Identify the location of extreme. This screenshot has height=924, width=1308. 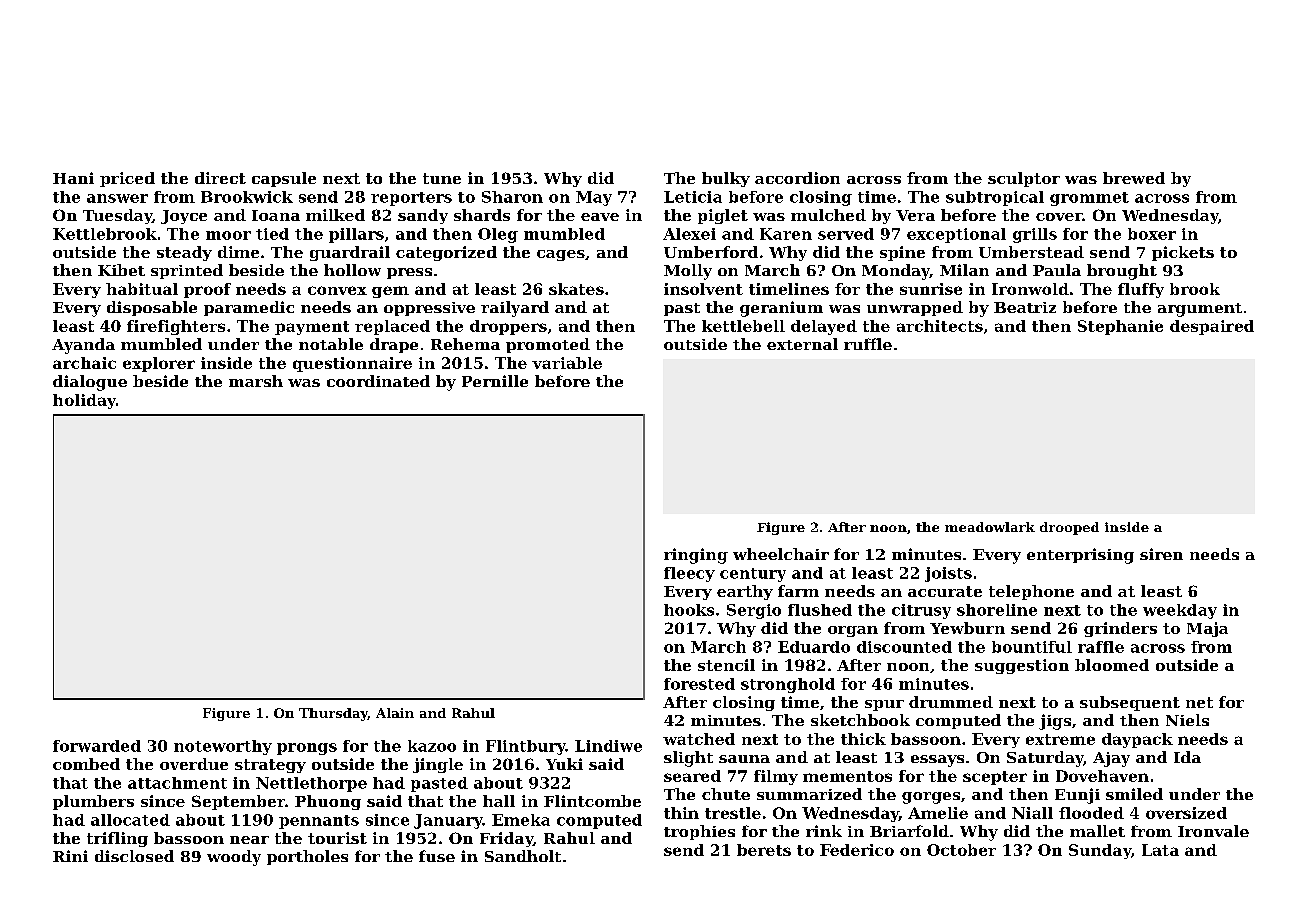
(1060, 739).
